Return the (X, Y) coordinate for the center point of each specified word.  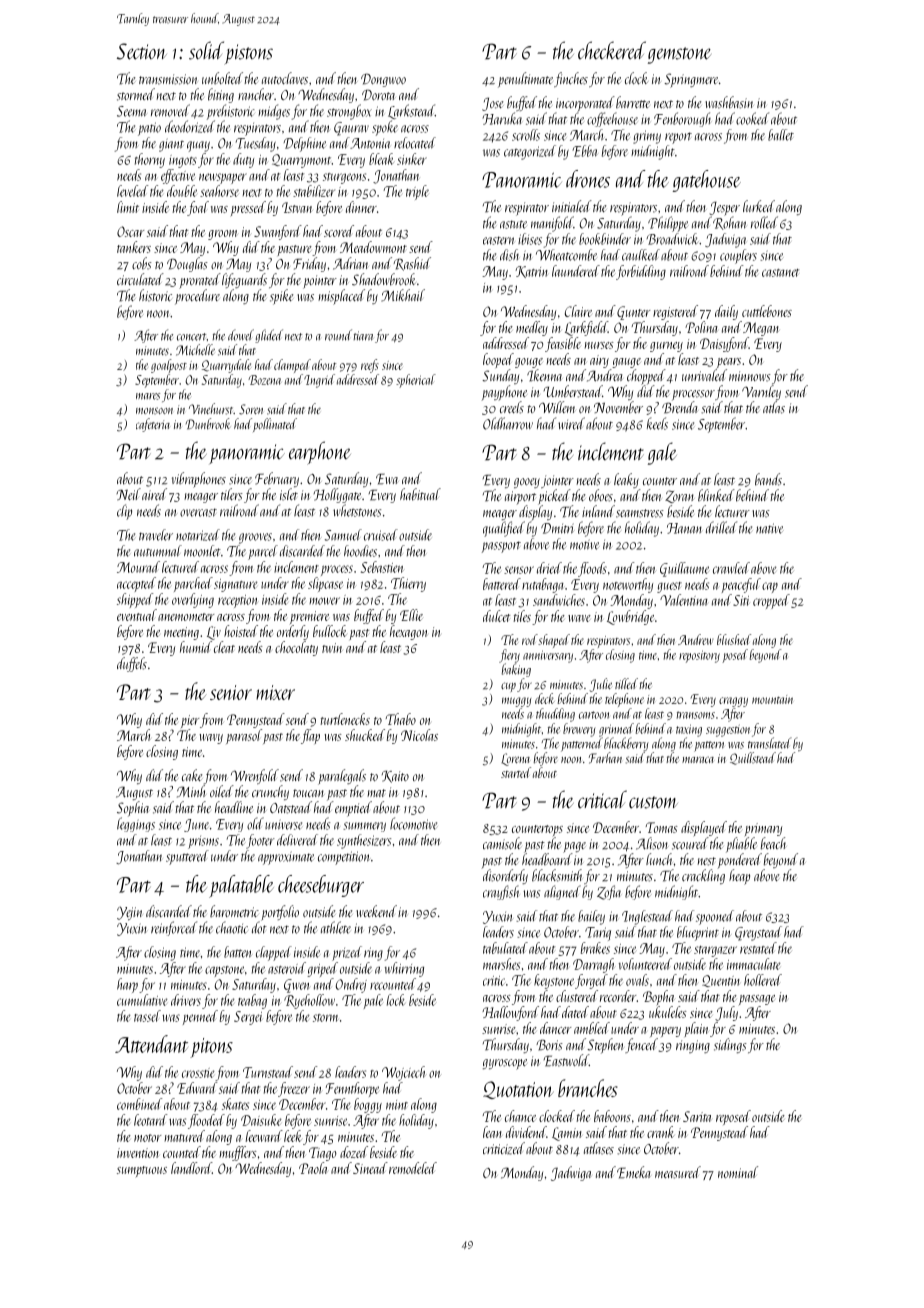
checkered (612, 50)
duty (243, 160)
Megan (761, 329)
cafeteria (153, 425)
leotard (150, 1120)
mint (397, 1105)
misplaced (341, 297)
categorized (530, 152)
